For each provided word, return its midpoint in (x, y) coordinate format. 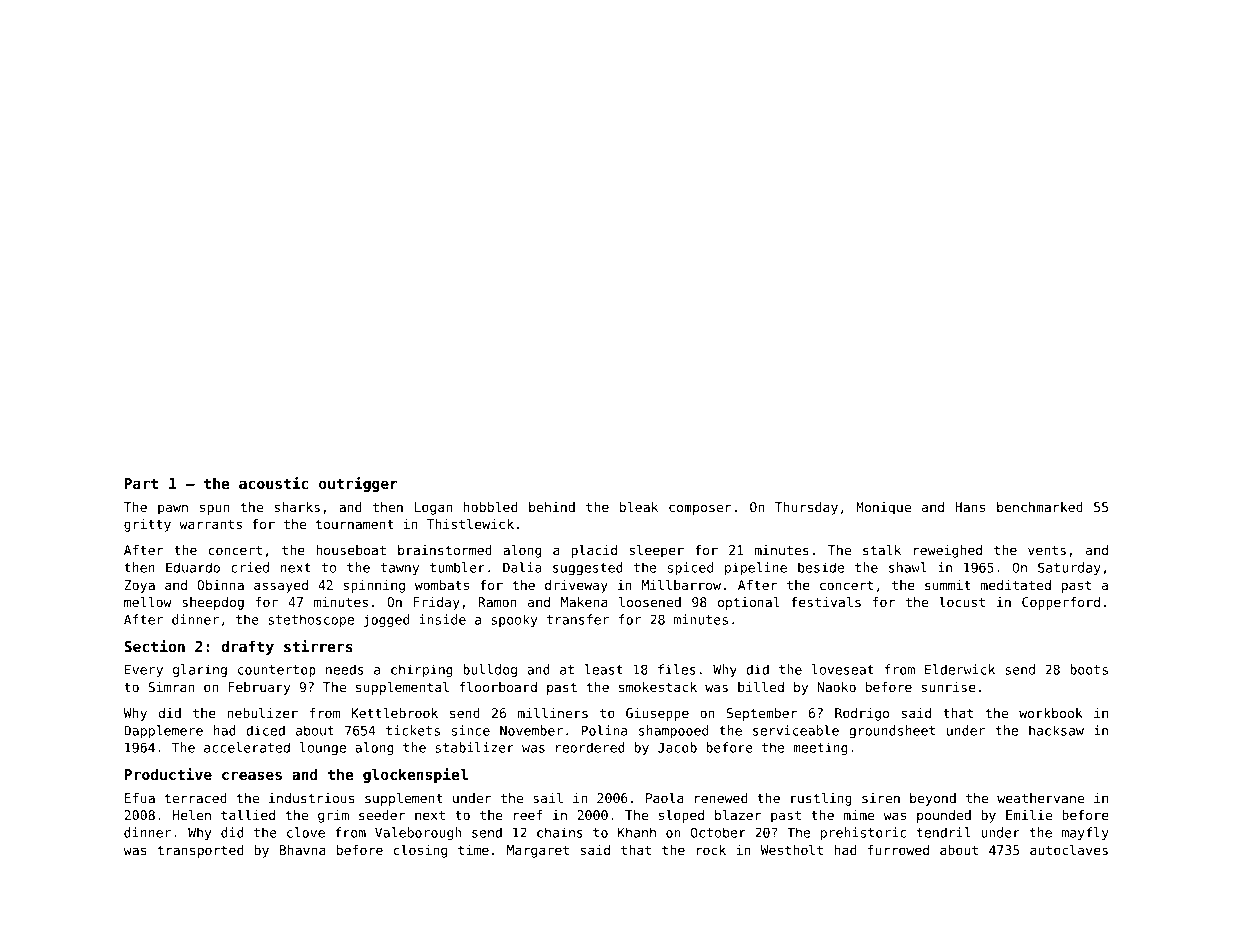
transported (200, 851)
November (531, 730)
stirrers (318, 646)
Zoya (139, 586)
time (473, 850)
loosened (650, 602)
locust (962, 602)
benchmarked (1040, 507)
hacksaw (1056, 730)
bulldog (490, 670)
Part (141, 483)
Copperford (1061, 603)
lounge (323, 748)
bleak (639, 507)
